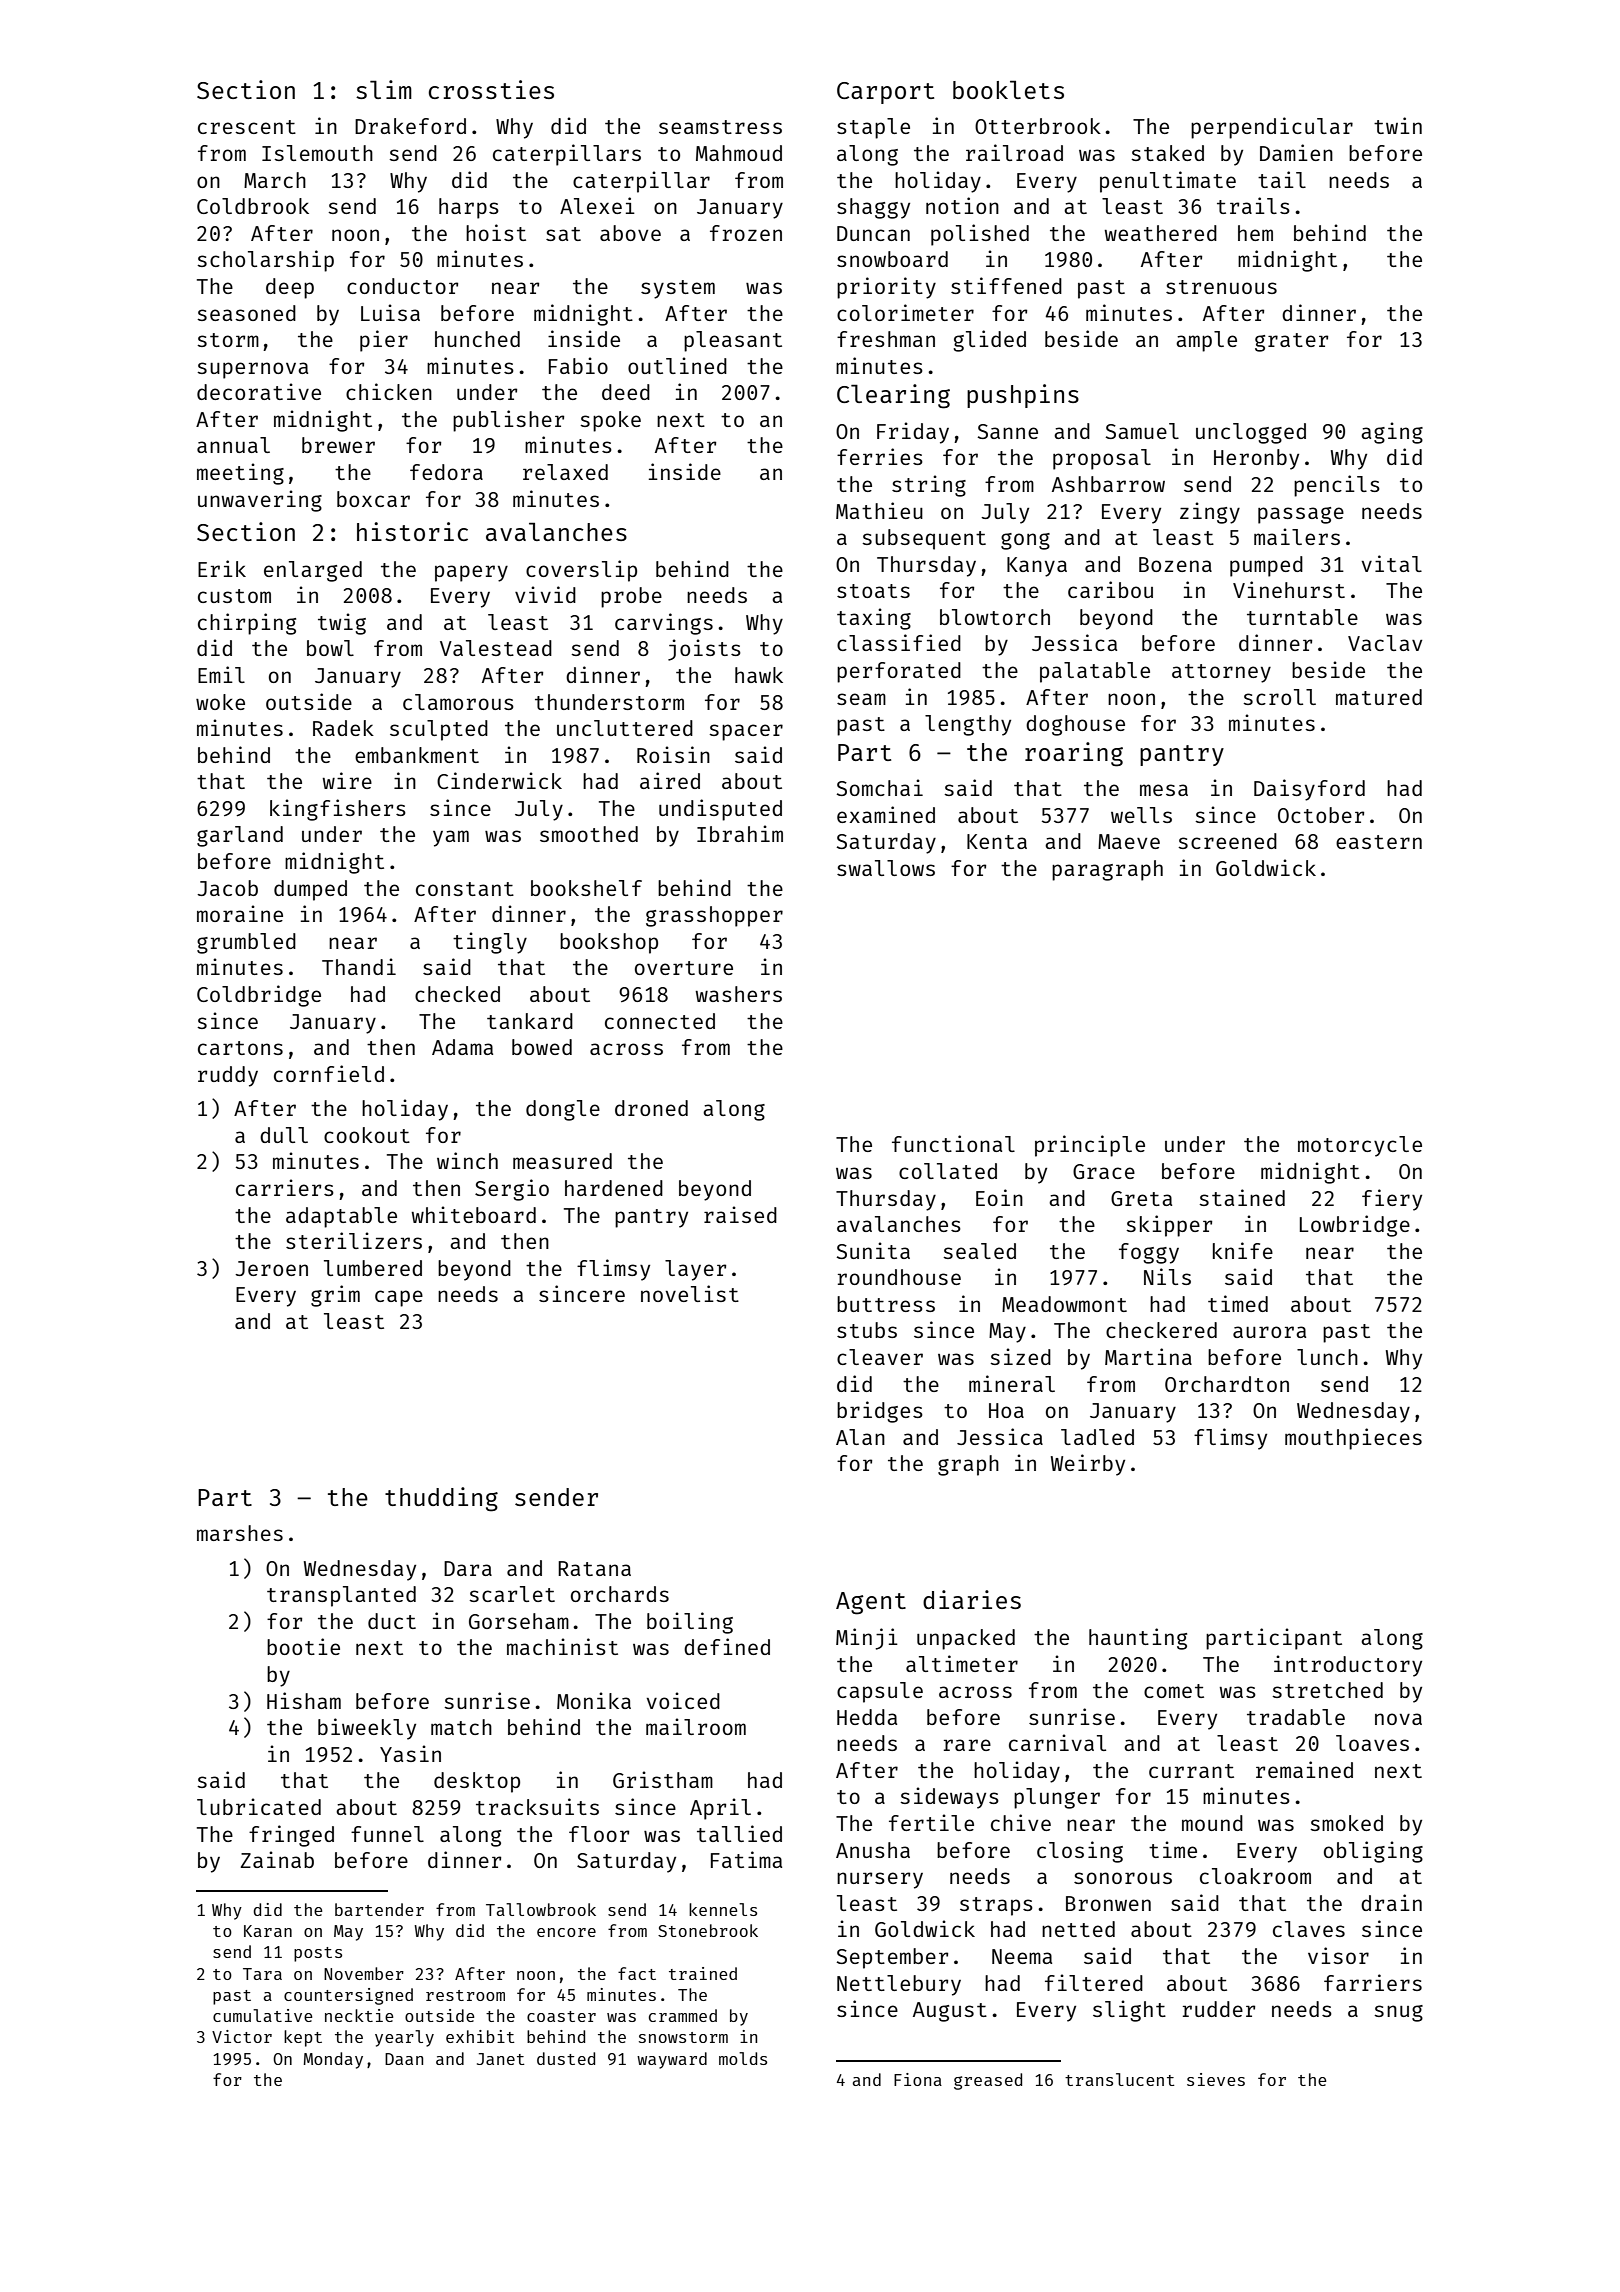  What do you see at coordinates (1355, 1226) in the image?
I see `Lowbridge` at bounding box center [1355, 1226].
